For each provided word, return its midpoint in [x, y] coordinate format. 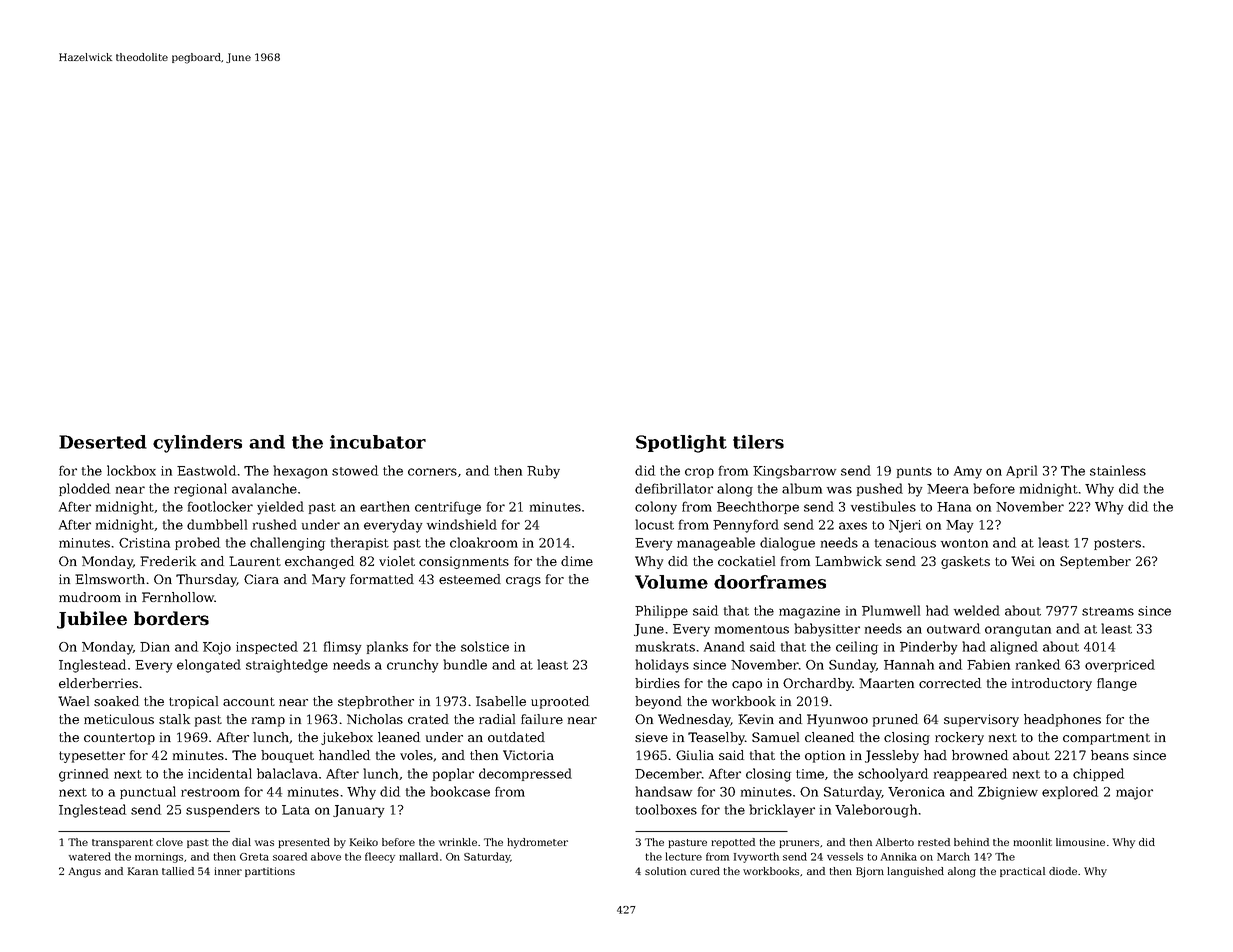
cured [705, 871]
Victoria [528, 755]
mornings [159, 858]
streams [1108, 611]
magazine [809, 612]
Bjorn [870, 872]
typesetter [92, 757]
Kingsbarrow [794, 472]
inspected [267, 647]
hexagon [300, 472]
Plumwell [891, 610]
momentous [752, 629]
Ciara [261, 579]
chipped [1098, 774]
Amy [968, 472]
